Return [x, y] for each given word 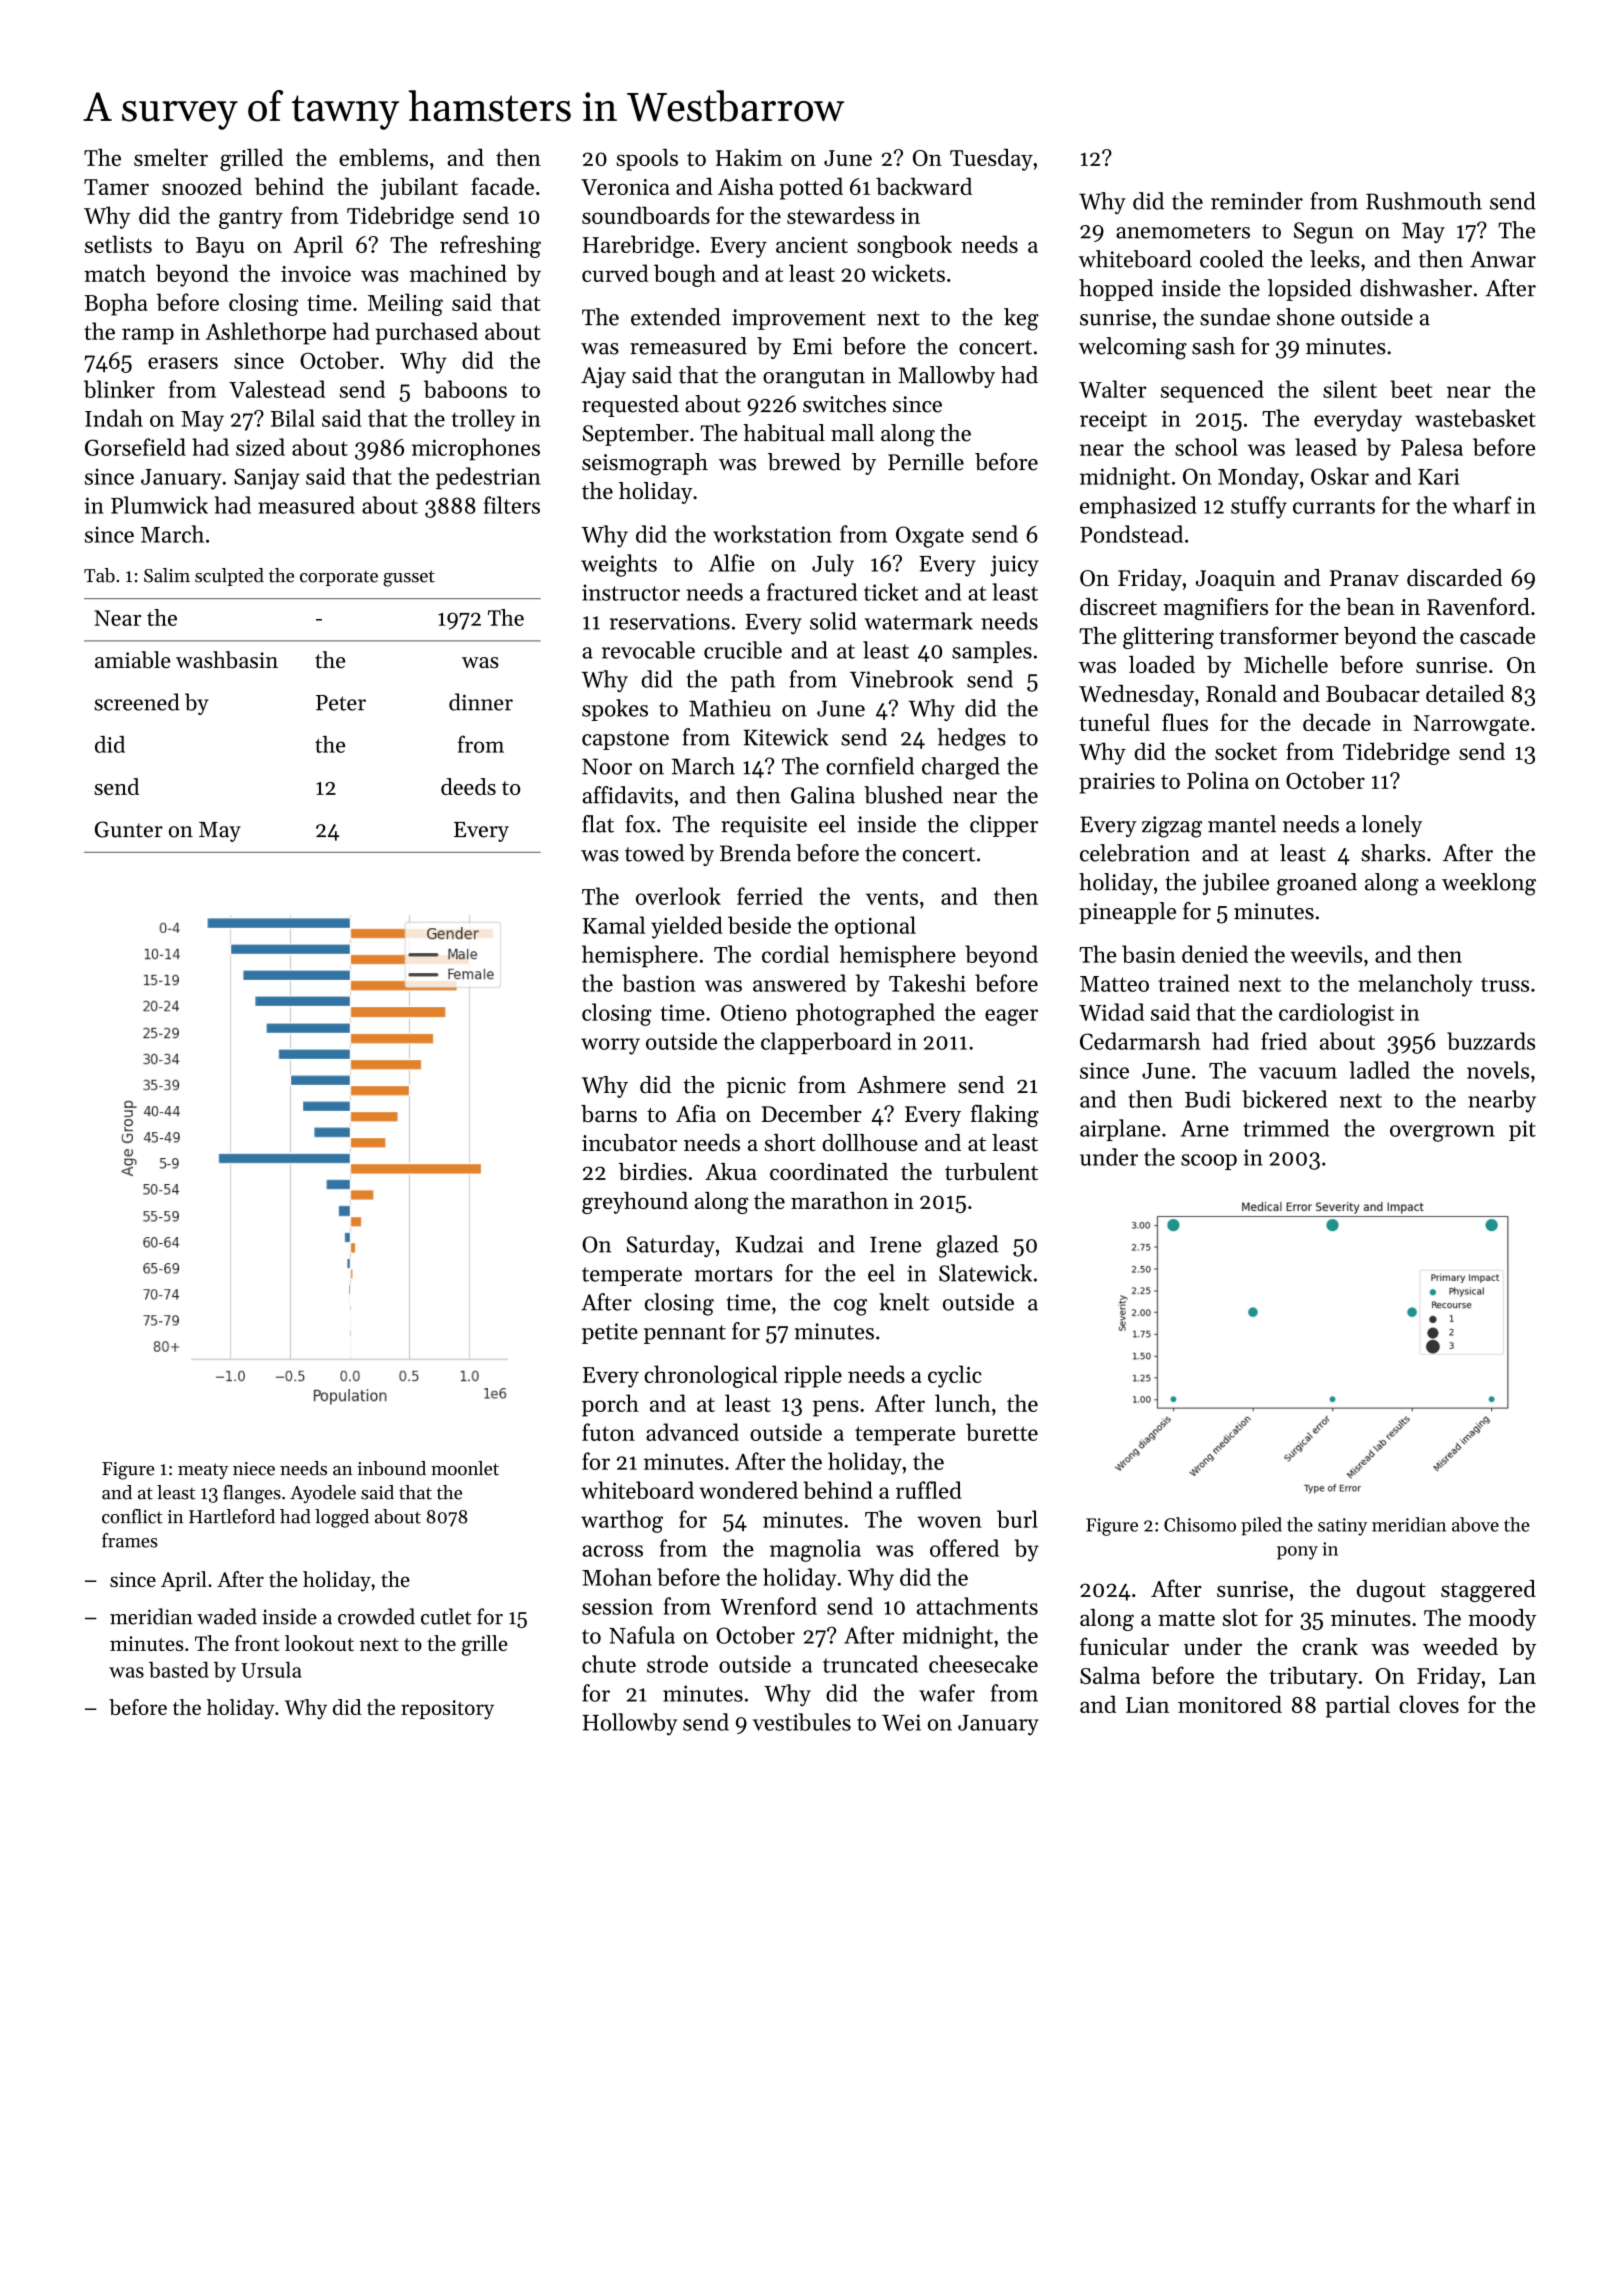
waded [227, 1616]
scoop [1209, 1162]
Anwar [1503, 259]
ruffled [929, 1490]
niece [254, 1469]
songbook [904, 246]
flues [1185, 722]
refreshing [490, 246]
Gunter [129, 829]
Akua [731, 1171]
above [1475, 1524]
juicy [1014, 566]
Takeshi [927, 983]
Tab [99, 575]
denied [1215, 954]
